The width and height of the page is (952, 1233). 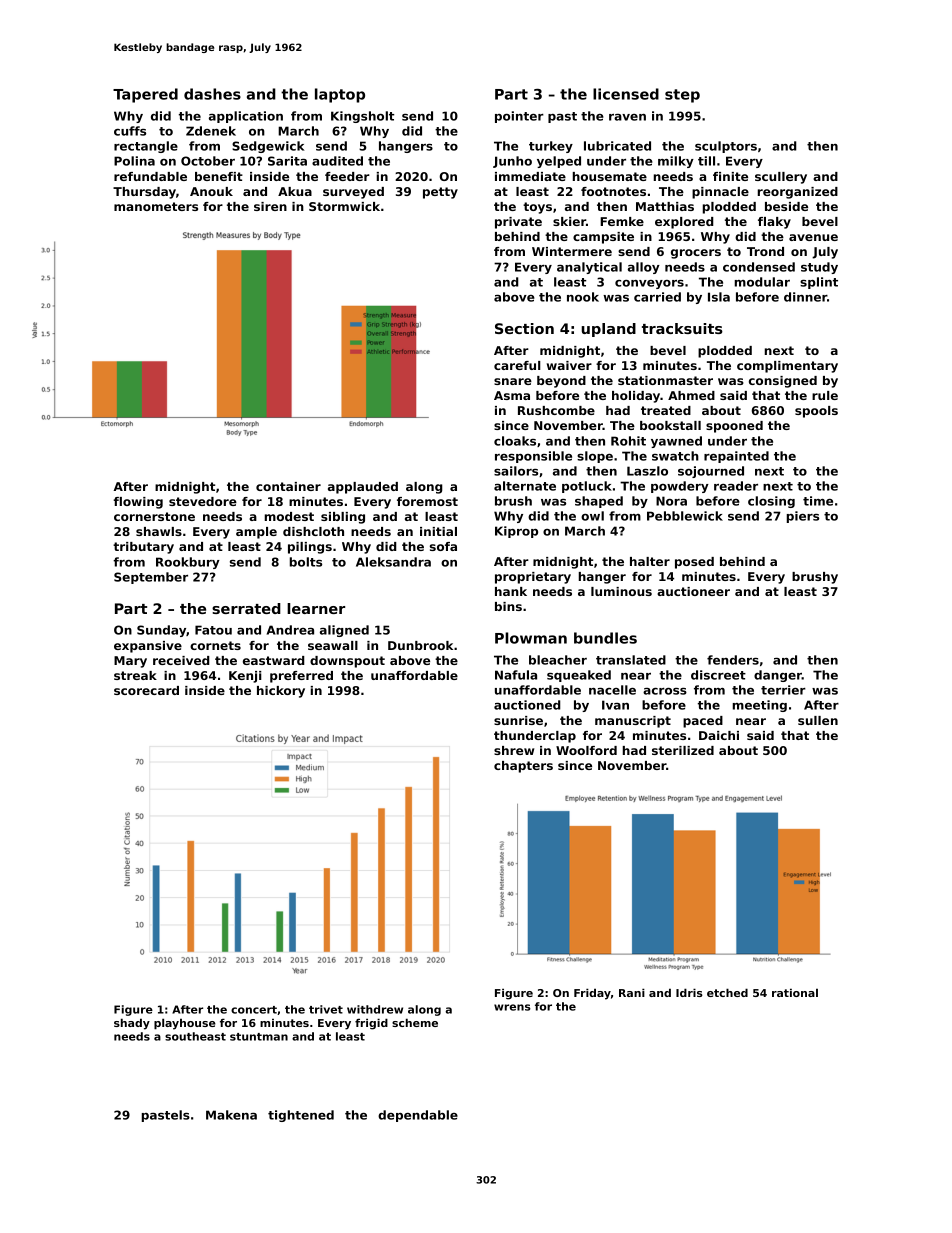 What do you see at coordinates (682, 96) in the page?
I see `step` at bounding box center [682, 96].
